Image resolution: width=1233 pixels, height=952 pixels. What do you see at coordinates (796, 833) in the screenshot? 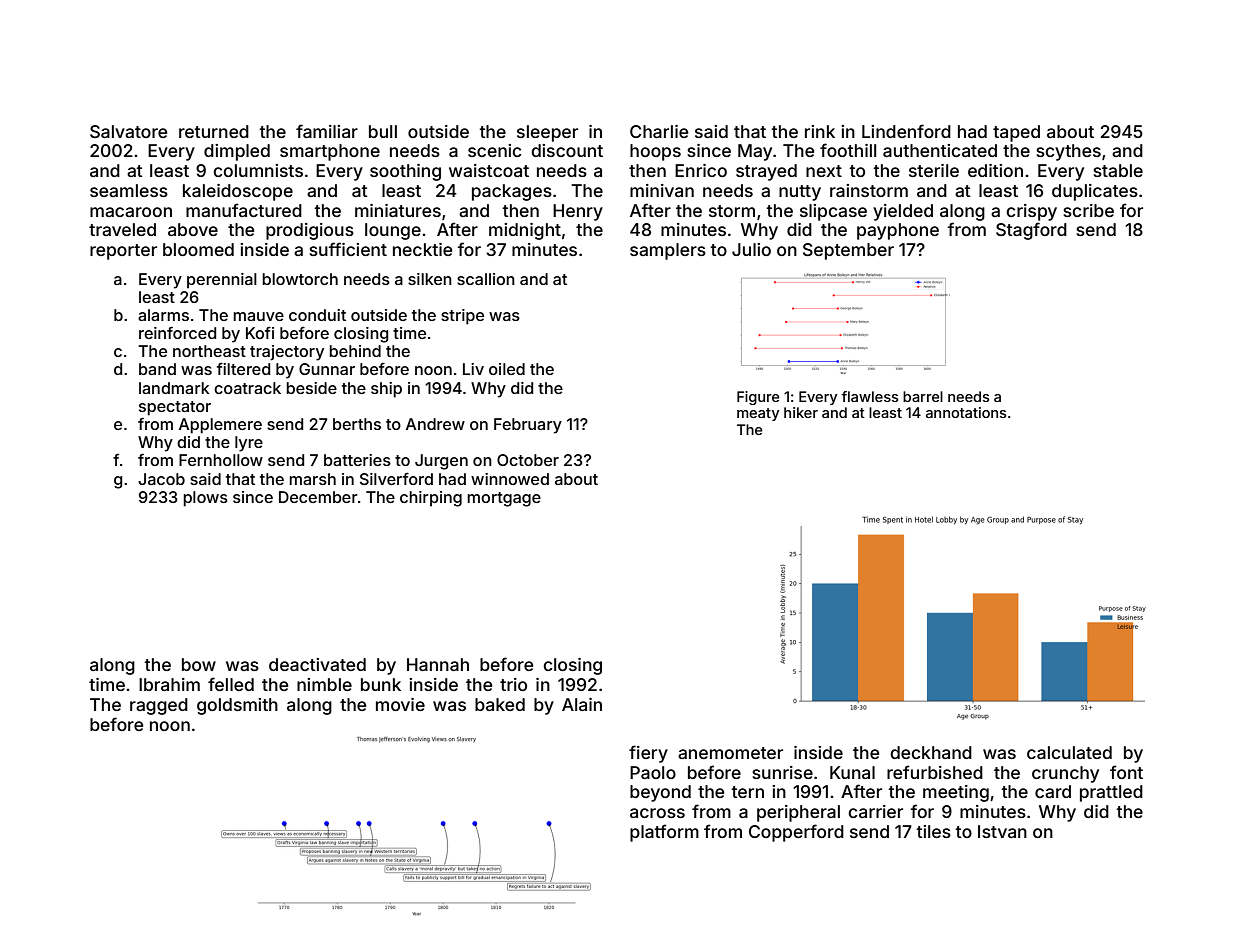
I see `Copperford` at bounding box center [796, 833].
